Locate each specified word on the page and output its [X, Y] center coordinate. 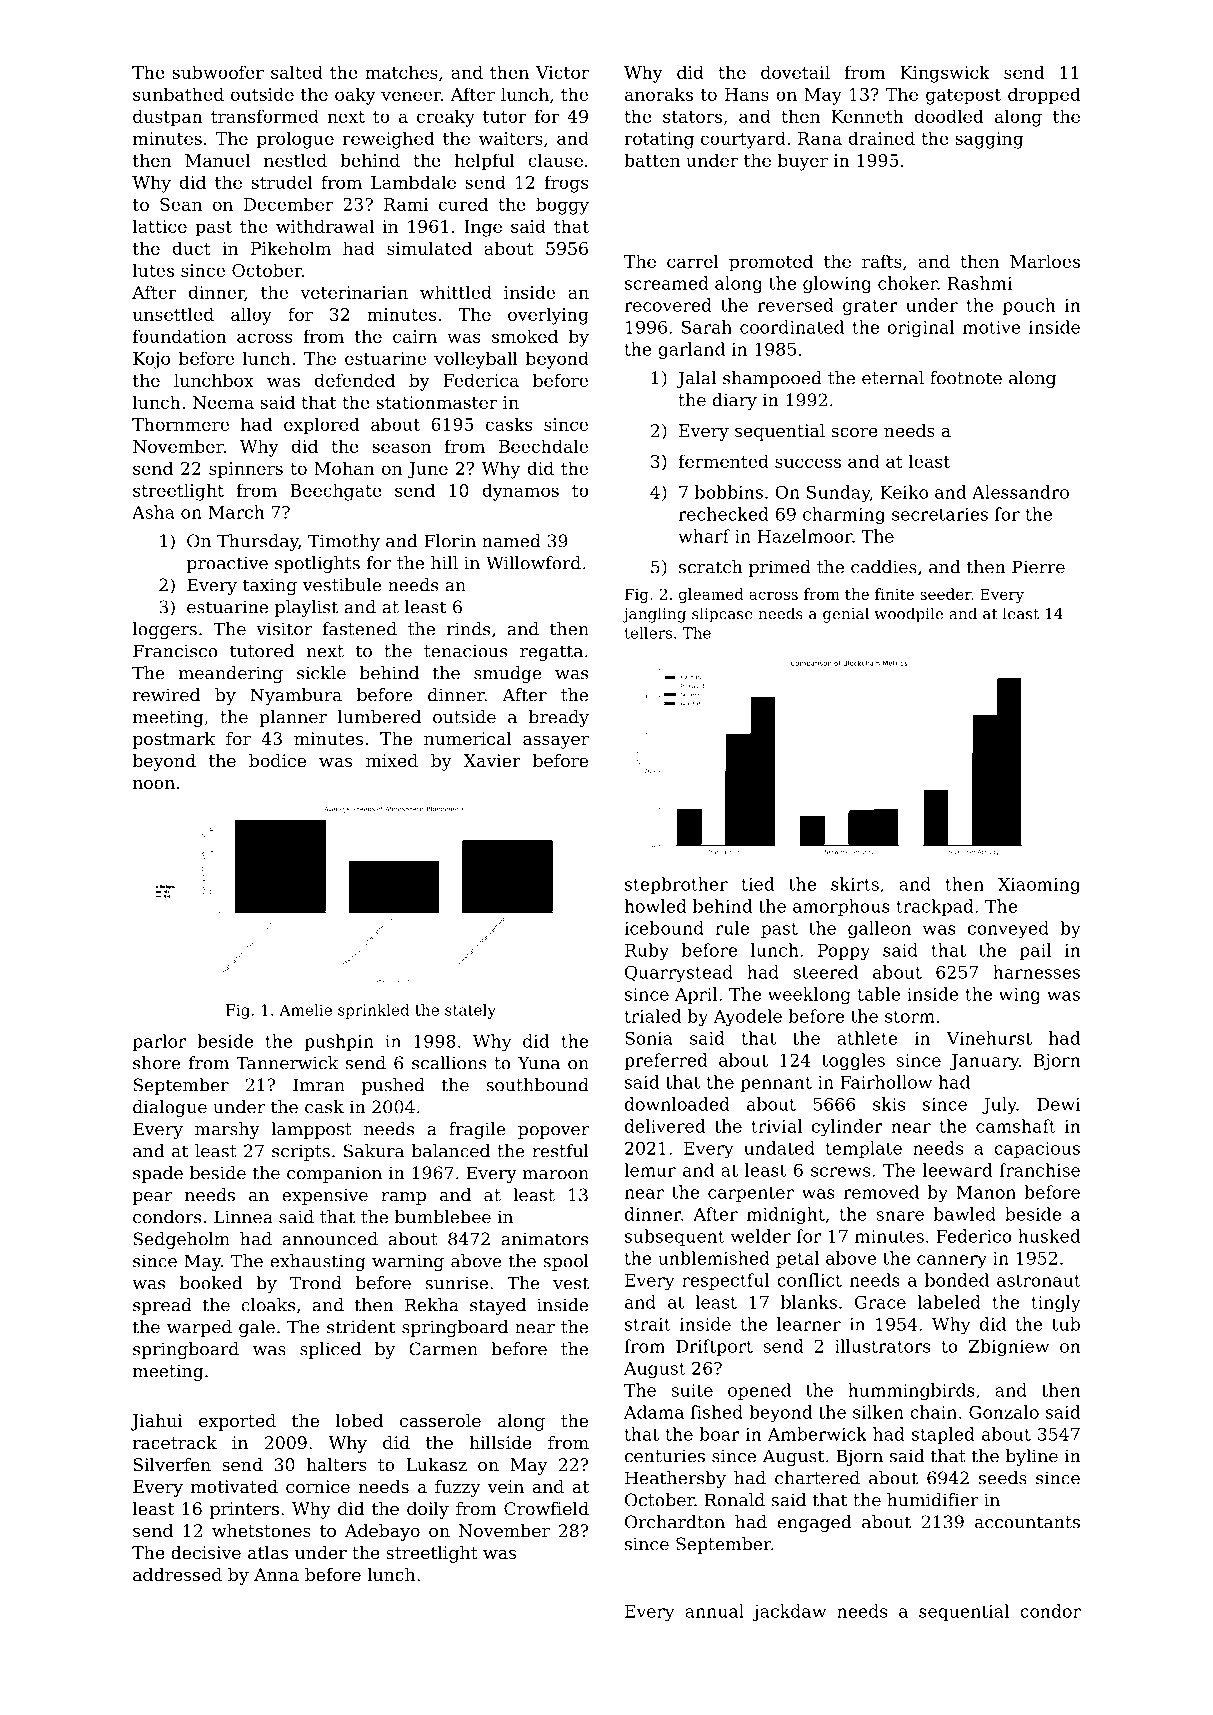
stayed [498, 1306]
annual [714, 1611]
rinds [468, 629]
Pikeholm [291, 248]
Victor [562, 72]
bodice [277, 760]
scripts [301, 1152]
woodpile [908, 615]
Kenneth [867, 116]
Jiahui [157, 1422]
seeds [1003, 1478]
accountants [1027, 1522]
